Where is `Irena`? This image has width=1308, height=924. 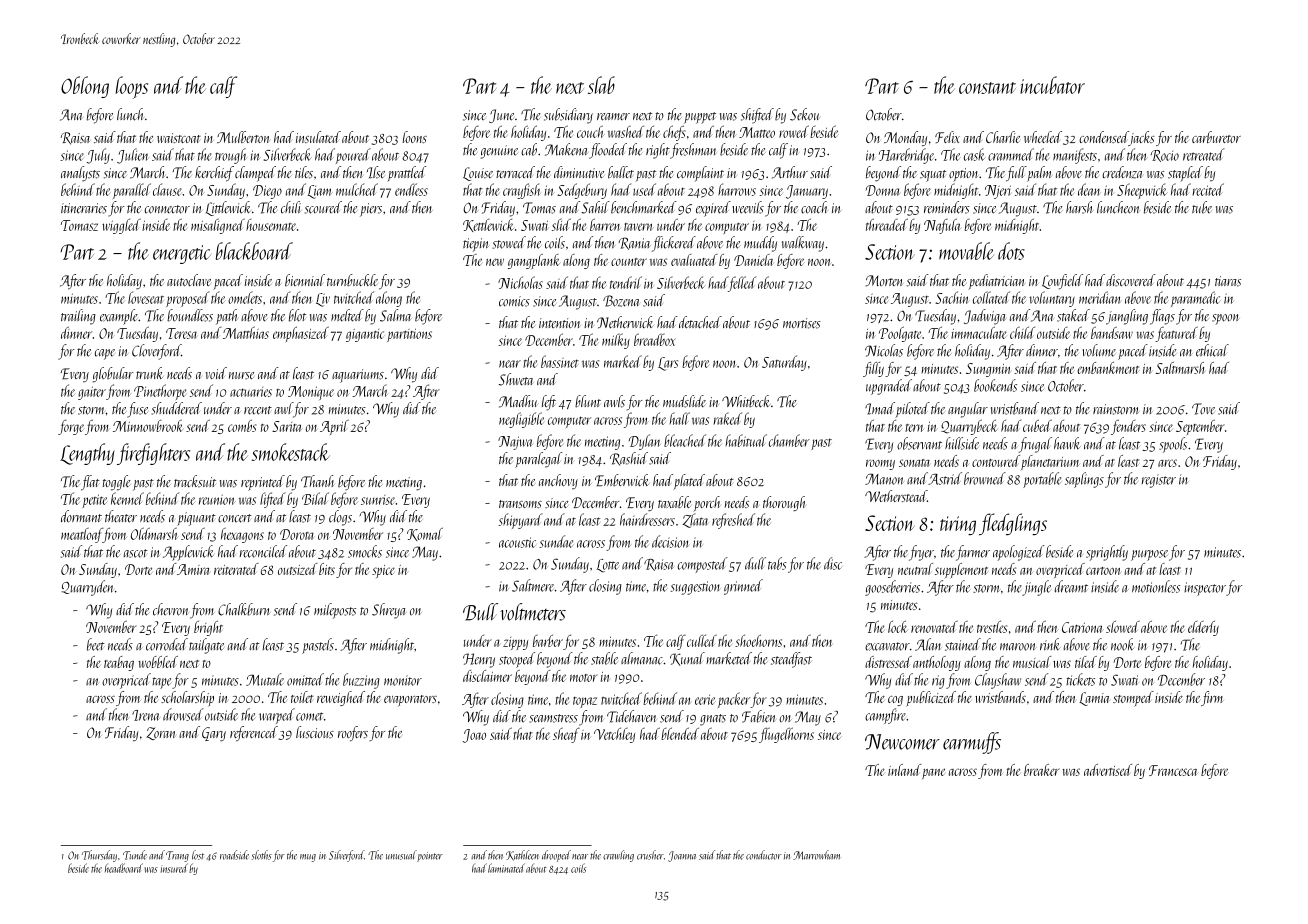
Irena is located at coordinates (145, 715).
